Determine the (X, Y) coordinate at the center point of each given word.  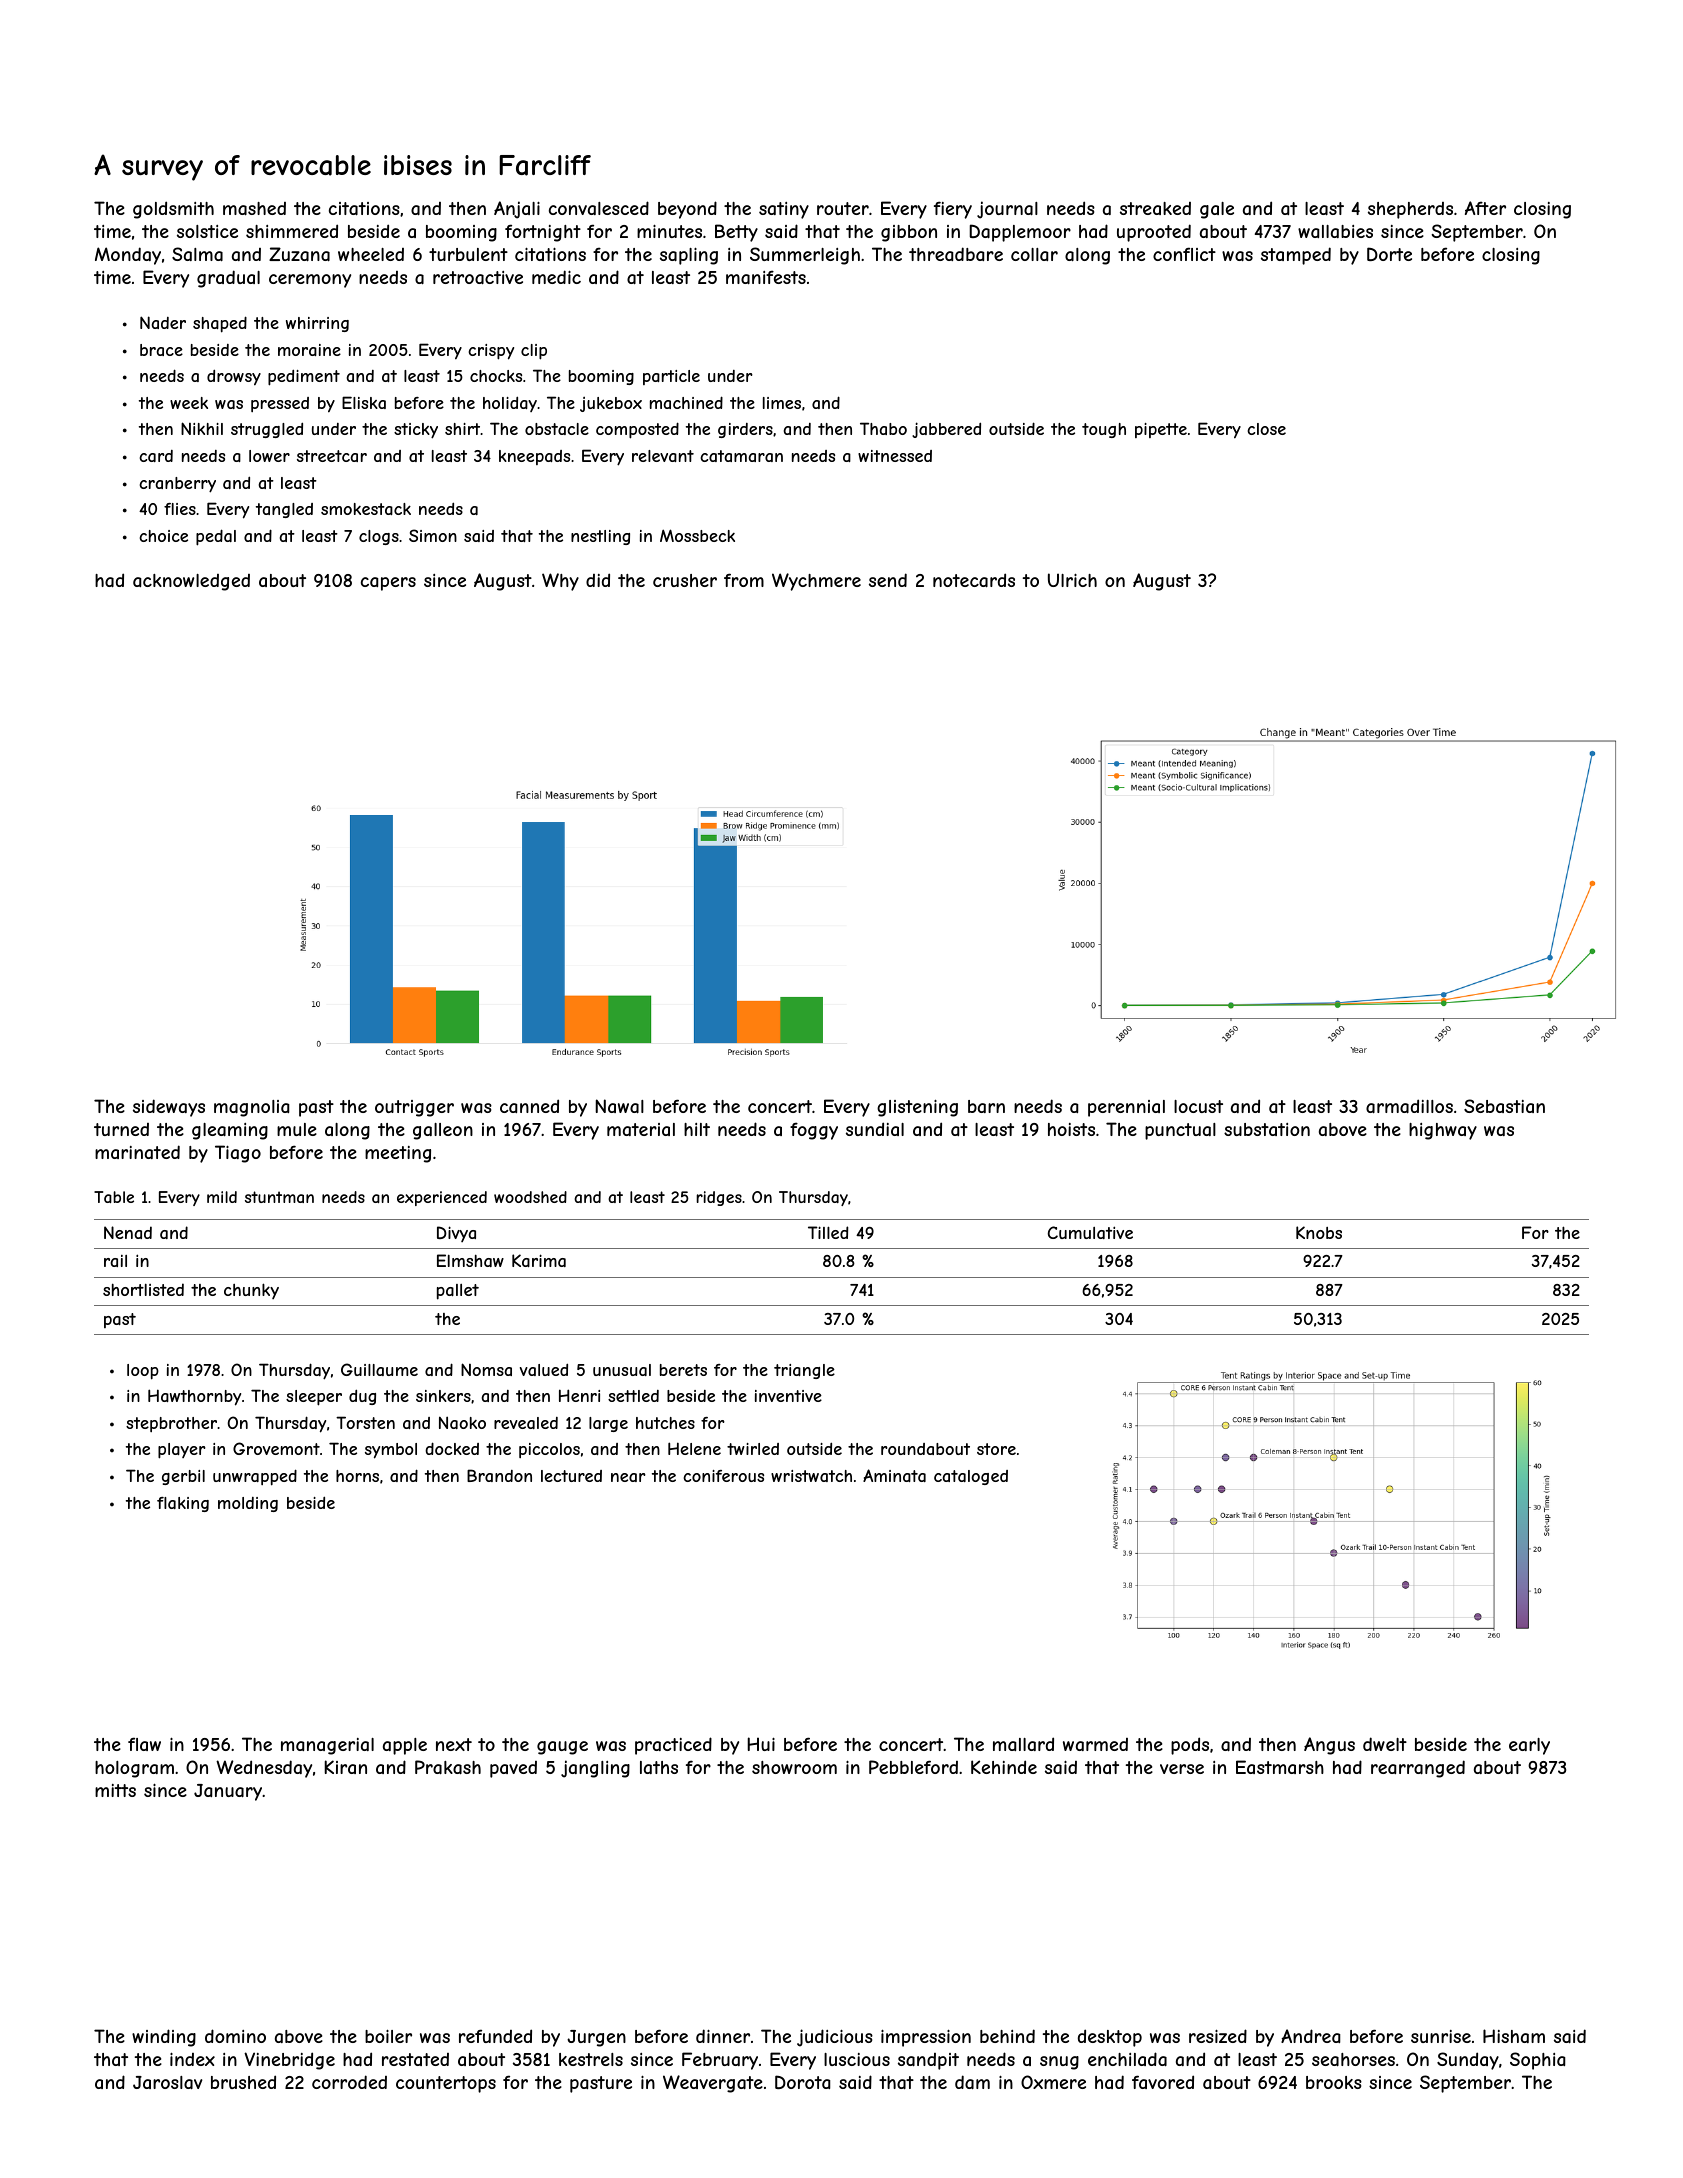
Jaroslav (168, 2082)
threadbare (956, 254)
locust (1198, 1106)
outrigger (414, 1108)
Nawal (619, 1106)
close (1266, 429)
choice (163, 536)
